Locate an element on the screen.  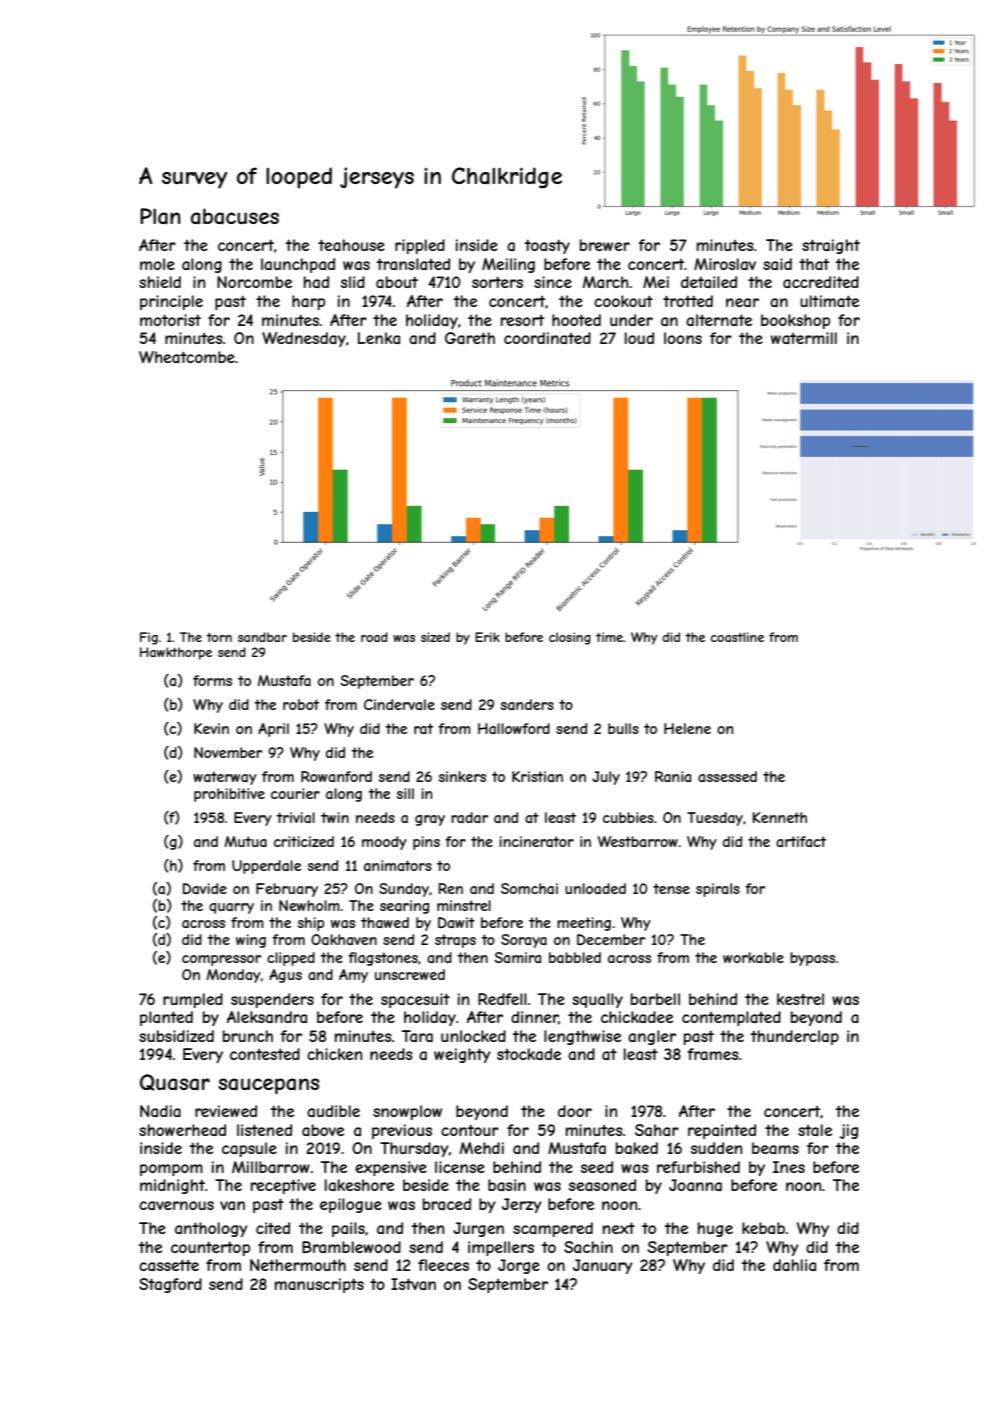
Ines is located at coordinates (789, 1167).
